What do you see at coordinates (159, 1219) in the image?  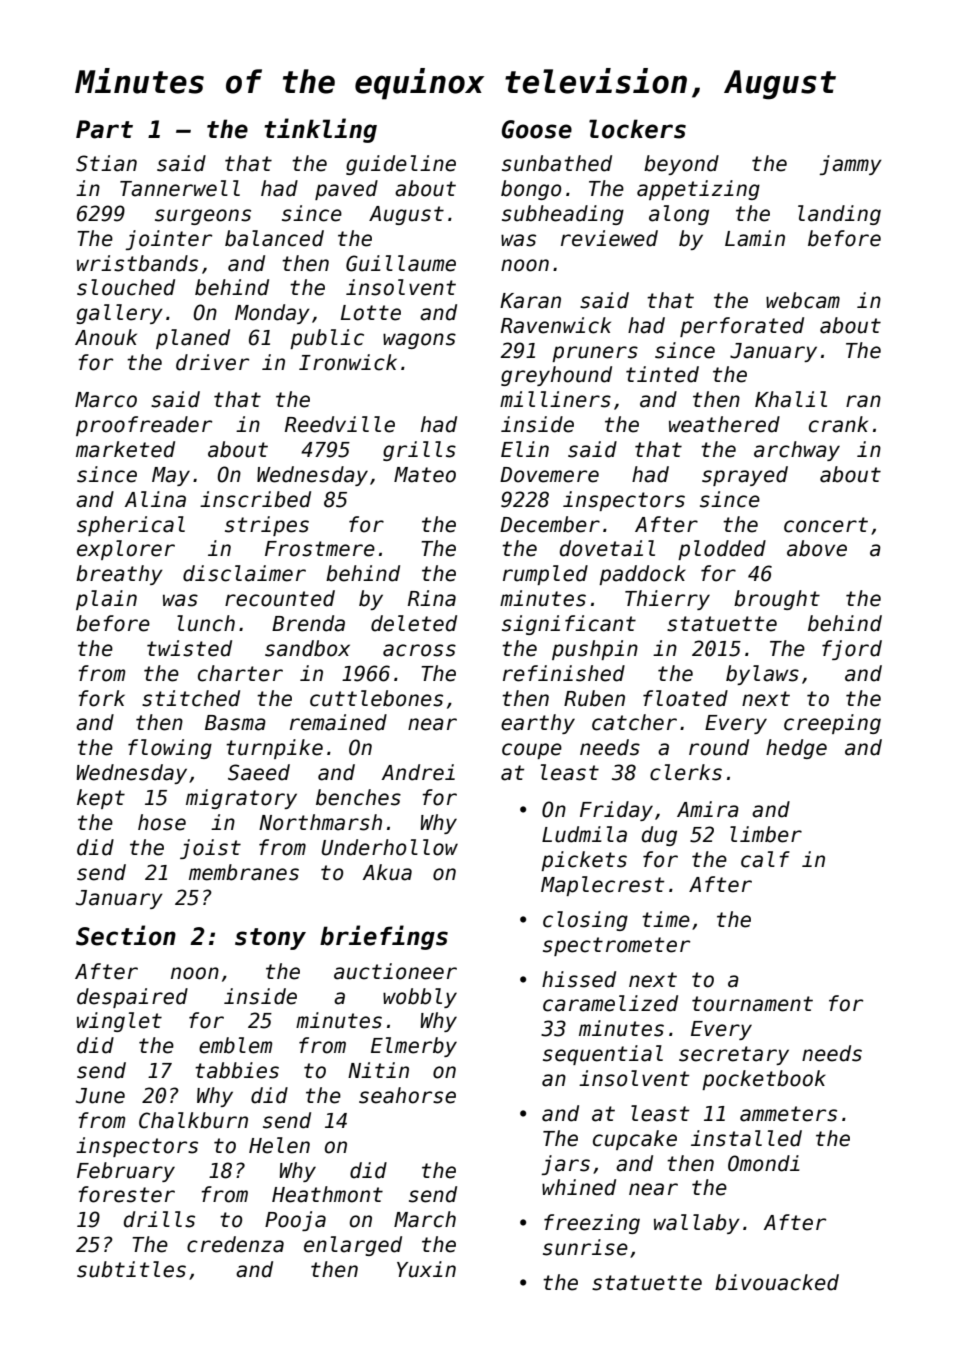 I see `drills` at bounding box center [159, 1219].
